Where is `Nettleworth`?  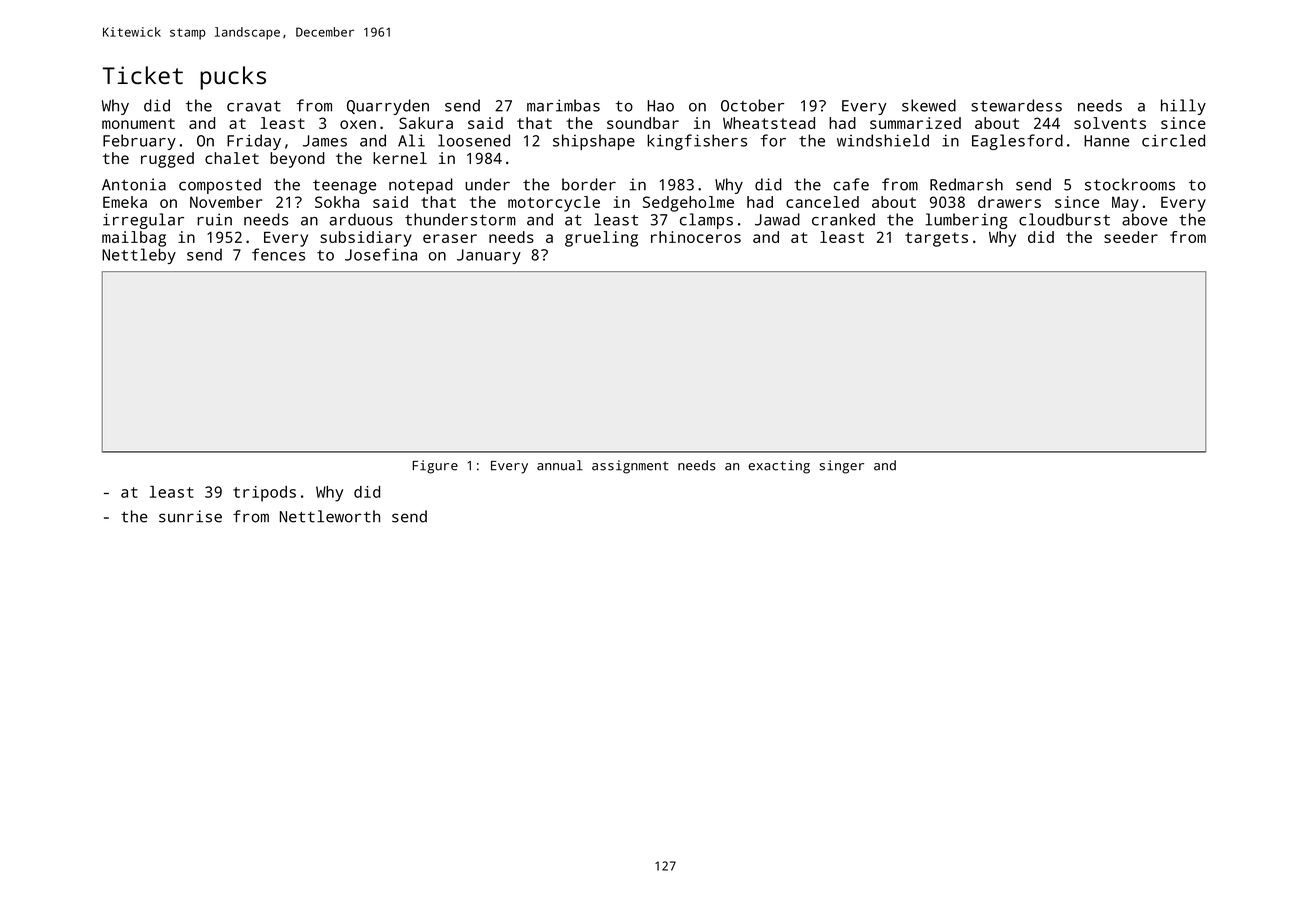 Nettleworth is located at coordinates (330, 516).
